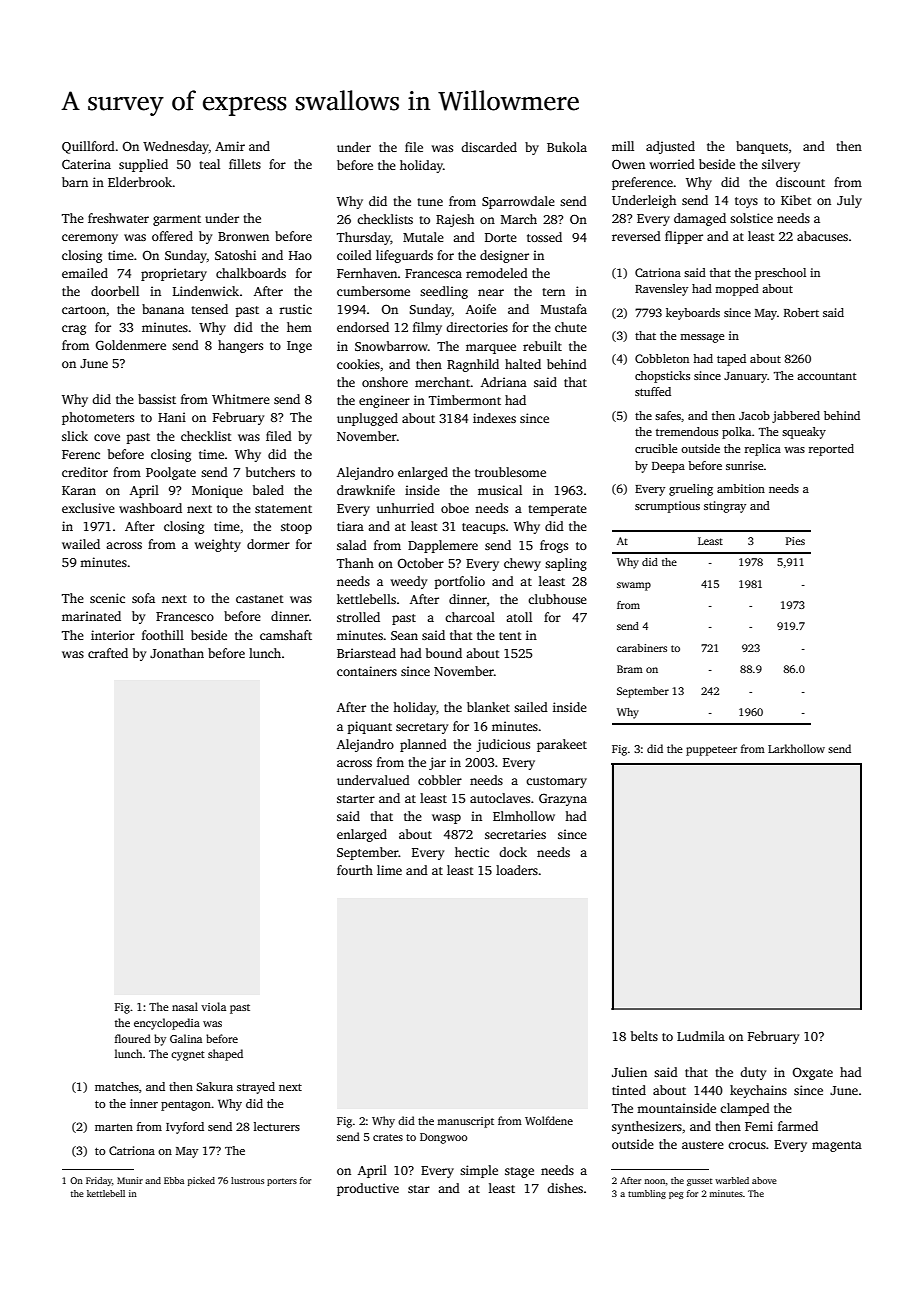 The width and height of the screenshot is (924, 1308). What do you see at coordinates (553, 292) in the screenshot?
I see `tern` at bounding box center [553, 292].
